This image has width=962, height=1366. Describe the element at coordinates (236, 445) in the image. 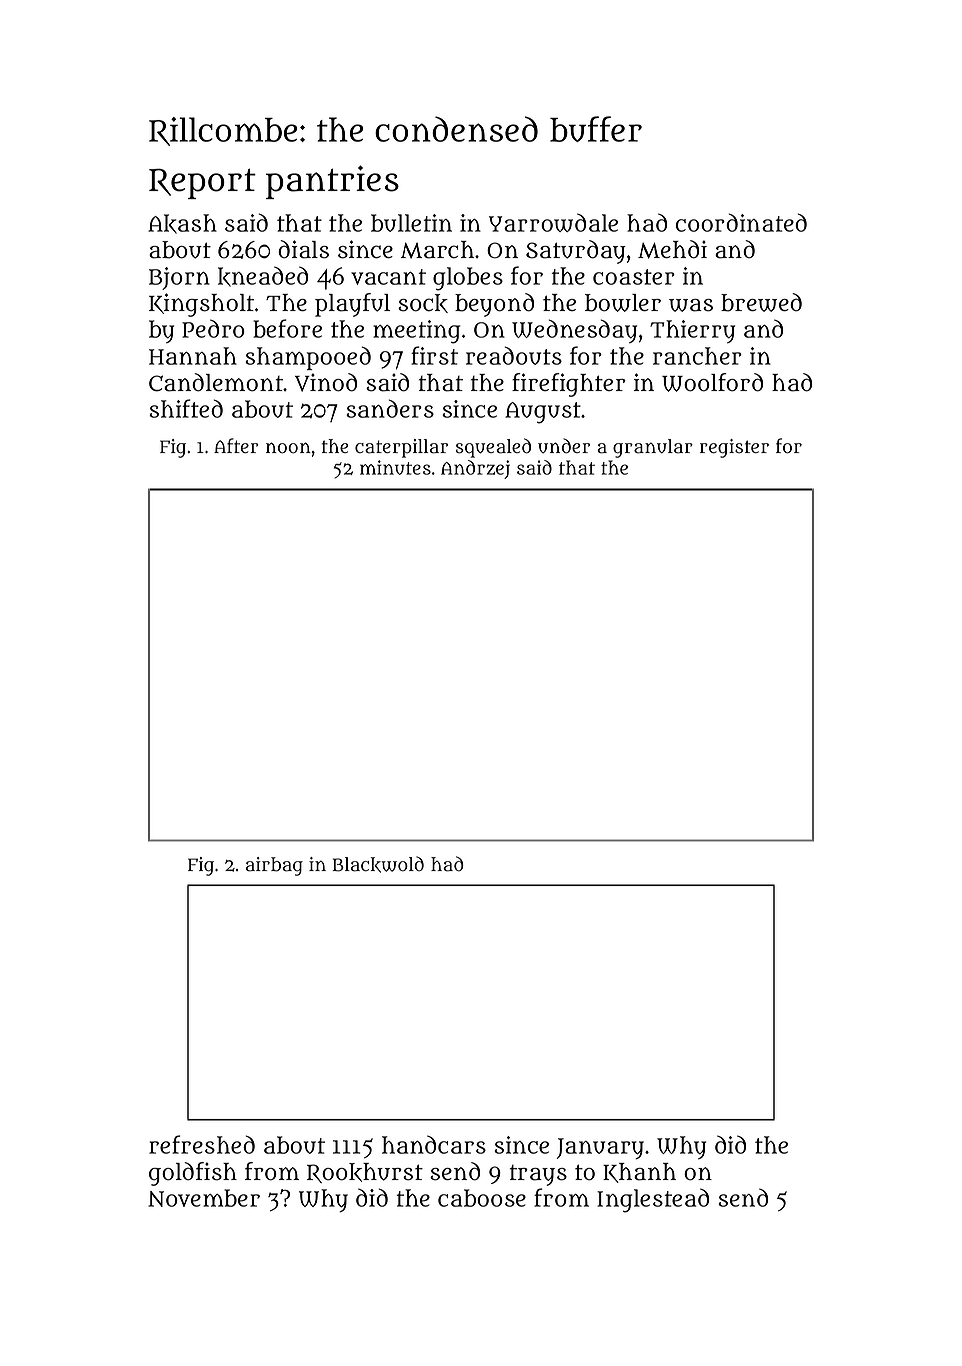

I see `After` at that location.
